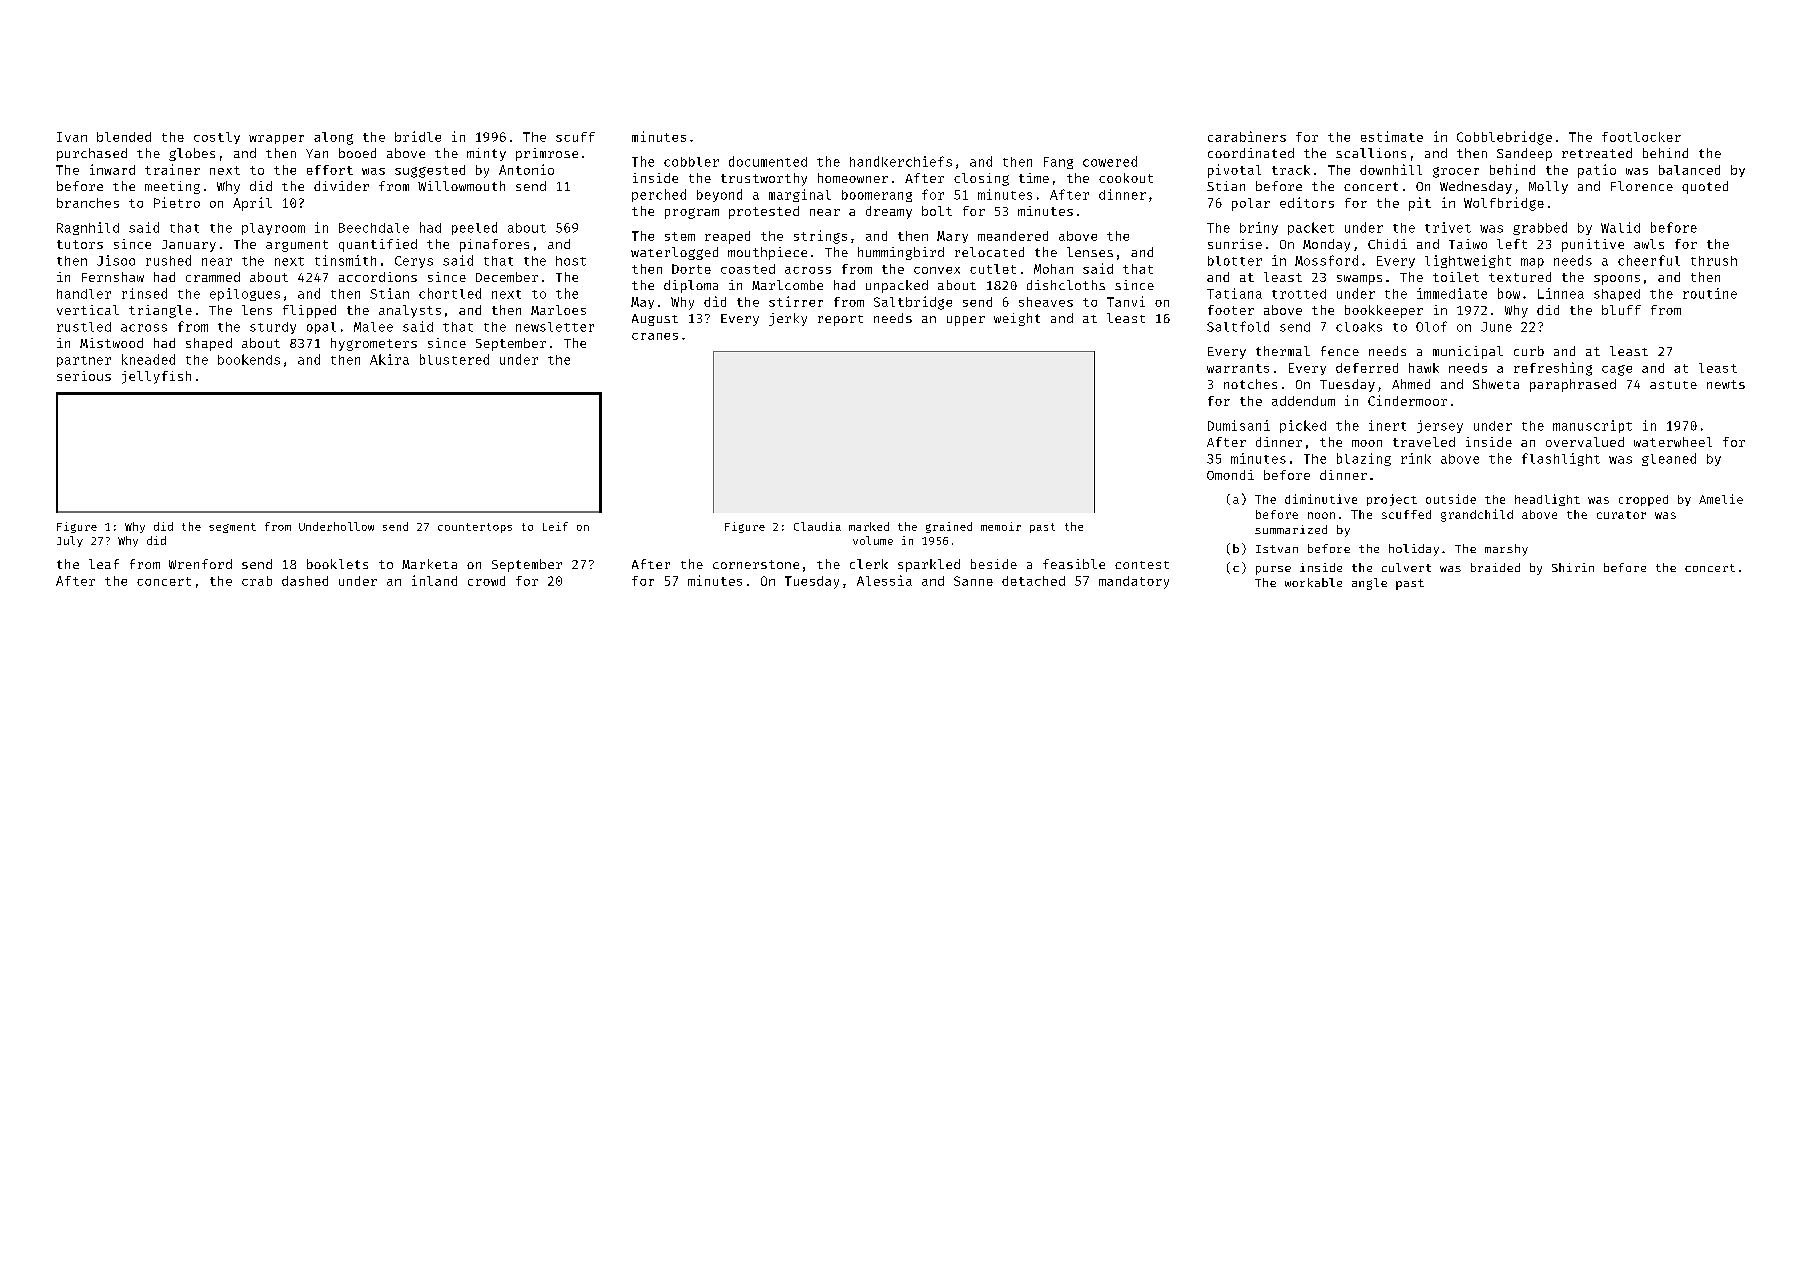 The height and width of the screenshot is (1278, 1808). I want to click on memoir, so click(1001, 526).
